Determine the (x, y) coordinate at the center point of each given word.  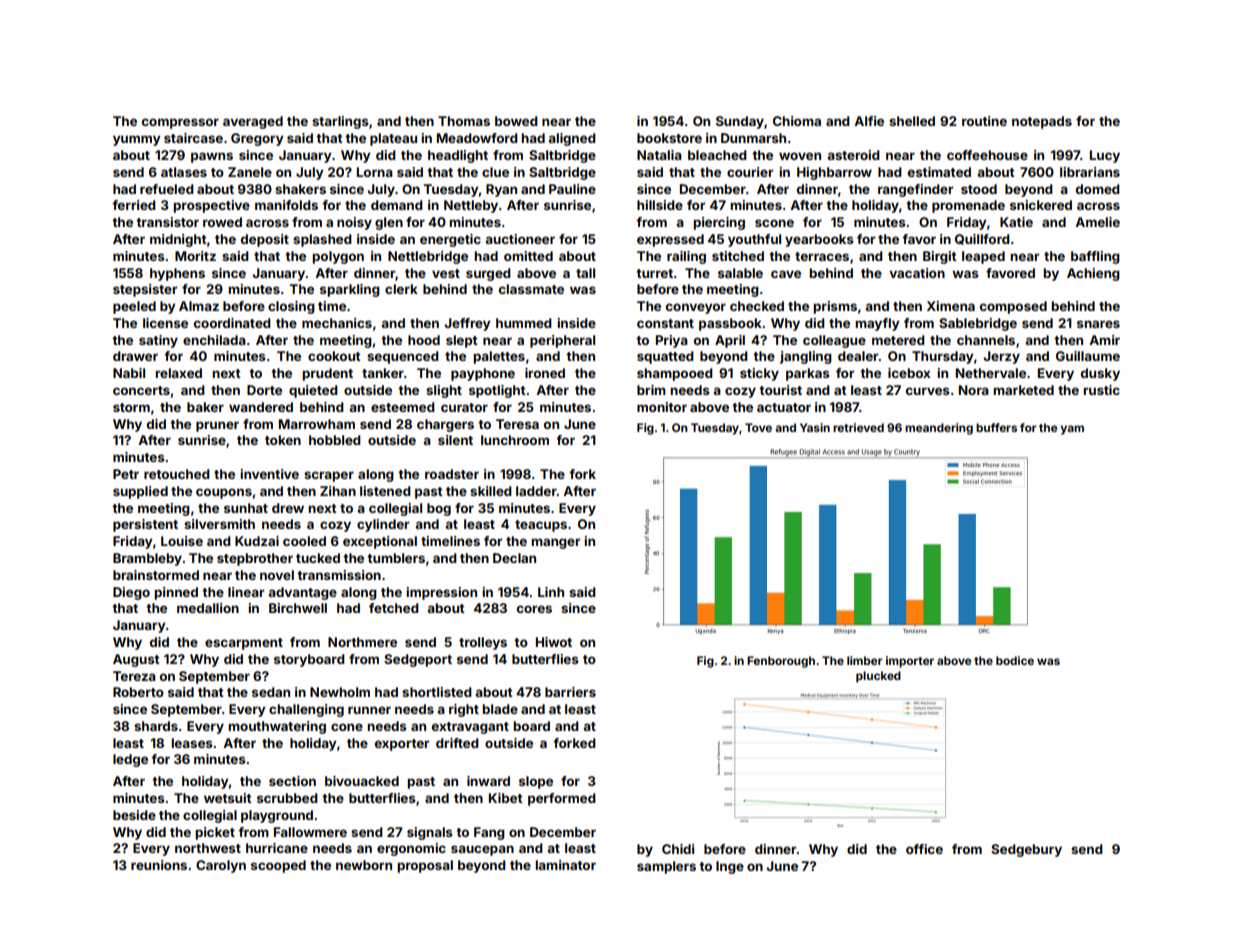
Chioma (797, 121)
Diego (131, 593)
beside (134, 815)
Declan (514, 558)
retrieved (858, 427)
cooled (304, 541)
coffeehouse (987, 155)
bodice (1015, 660)
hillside (660, 205)
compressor (180, 123)
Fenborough (781, 662)
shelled (912, 121)
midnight (178, 240)
